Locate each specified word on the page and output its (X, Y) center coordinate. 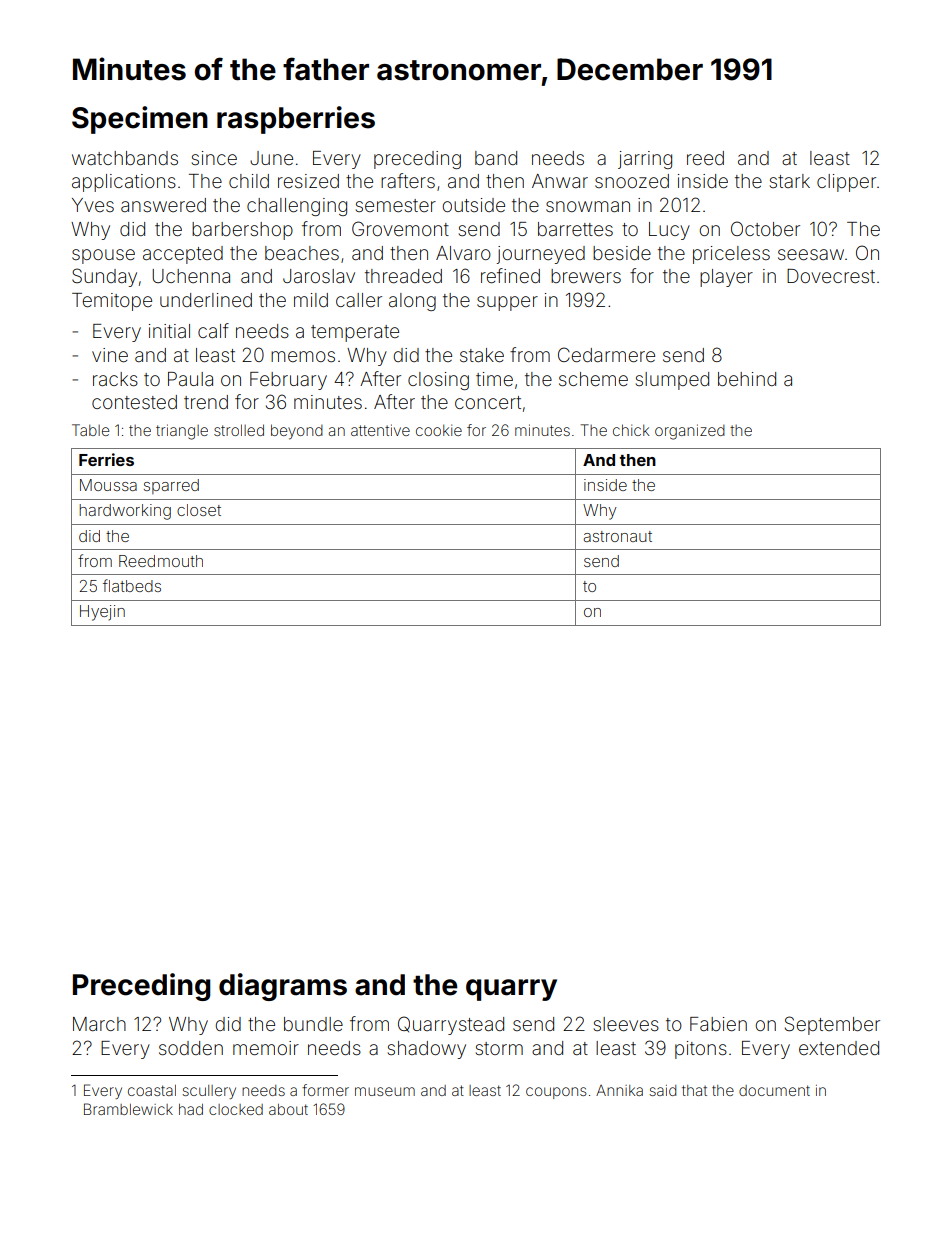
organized (690, 432)
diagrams (283, 987)
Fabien (718, 1024)
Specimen (140, 120)
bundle (313, 1024)
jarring (645, 160)
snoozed (632, 181)
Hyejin (102, 613)
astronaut (618, 536)
